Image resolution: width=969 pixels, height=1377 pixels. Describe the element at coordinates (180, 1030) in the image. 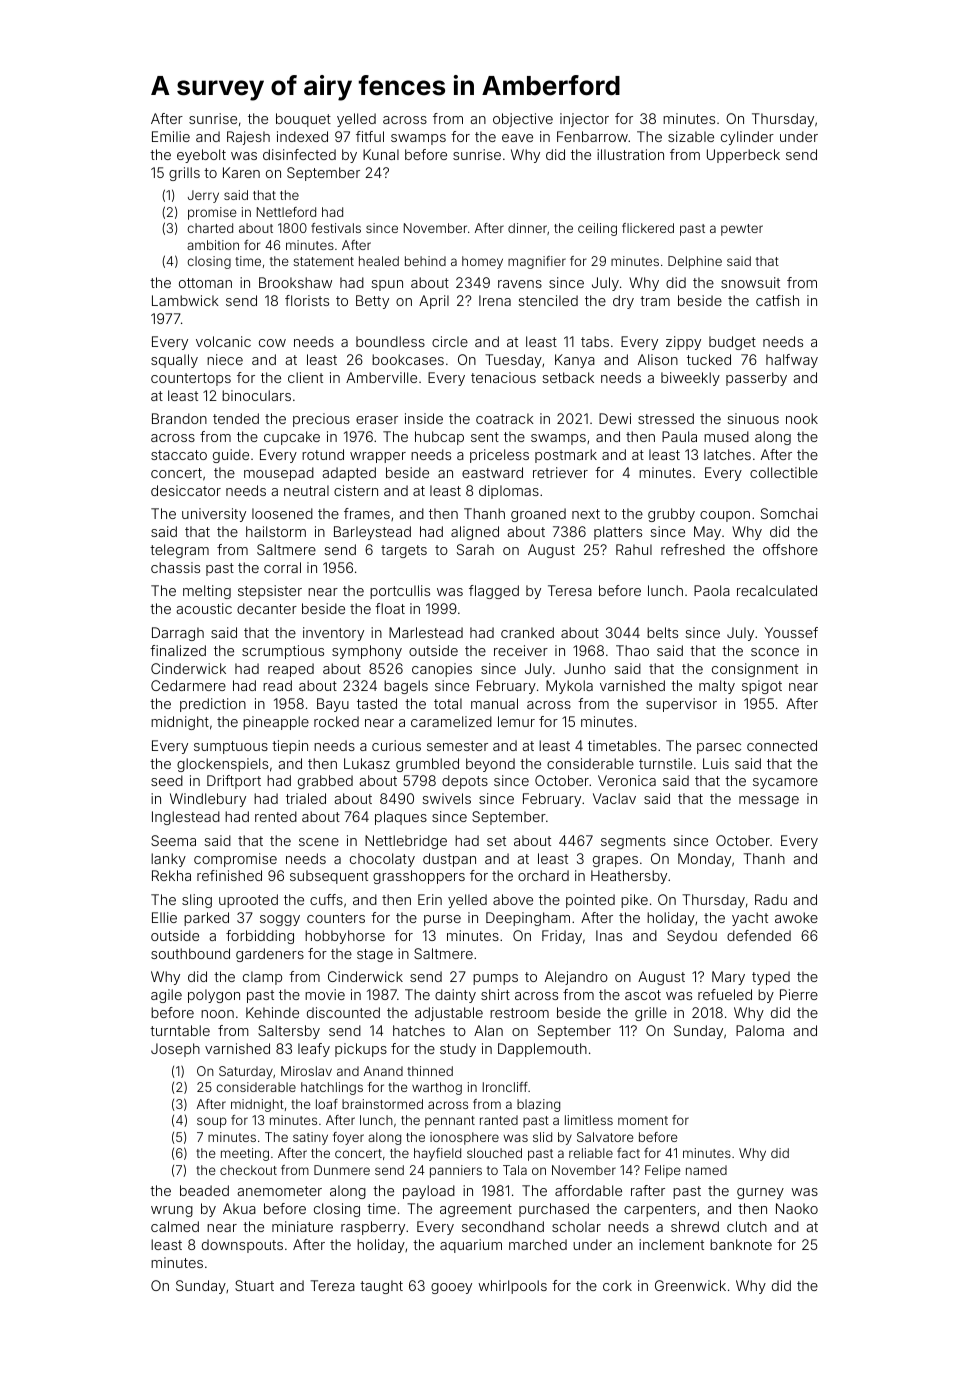

I see `turntable` at that location.
